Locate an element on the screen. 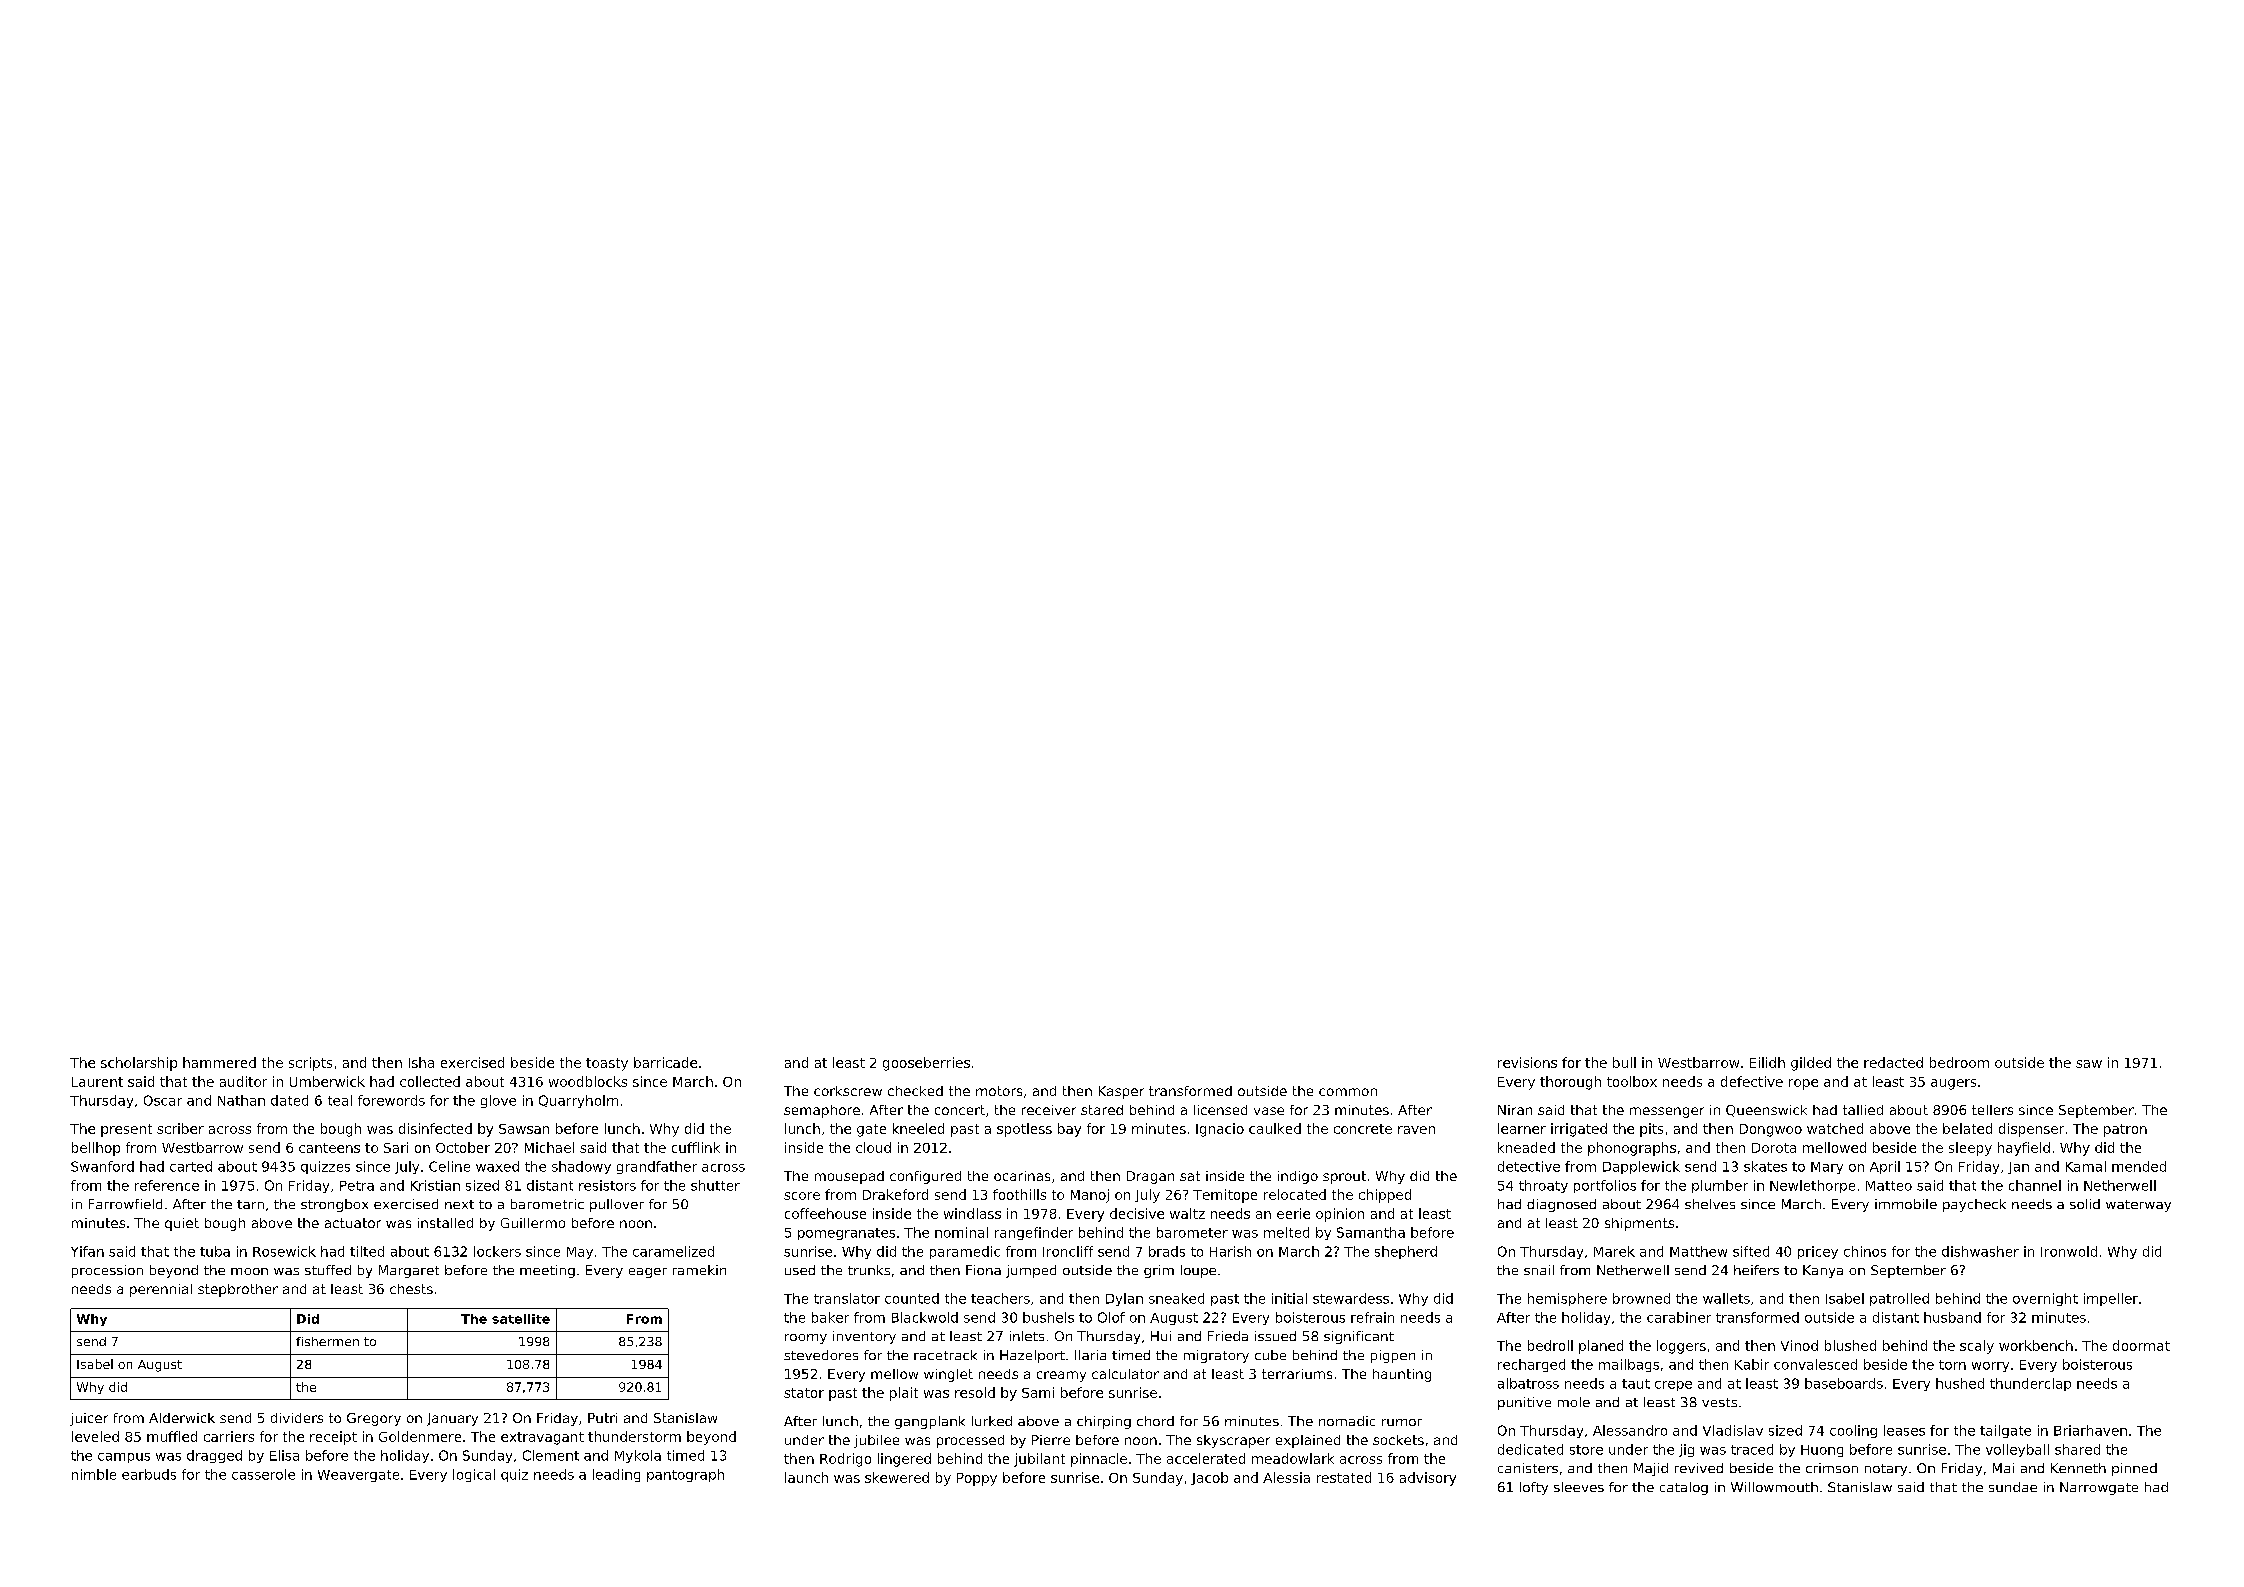 The image size is (2244, 1587). Niran is located at coordinates (1515, 1110).
